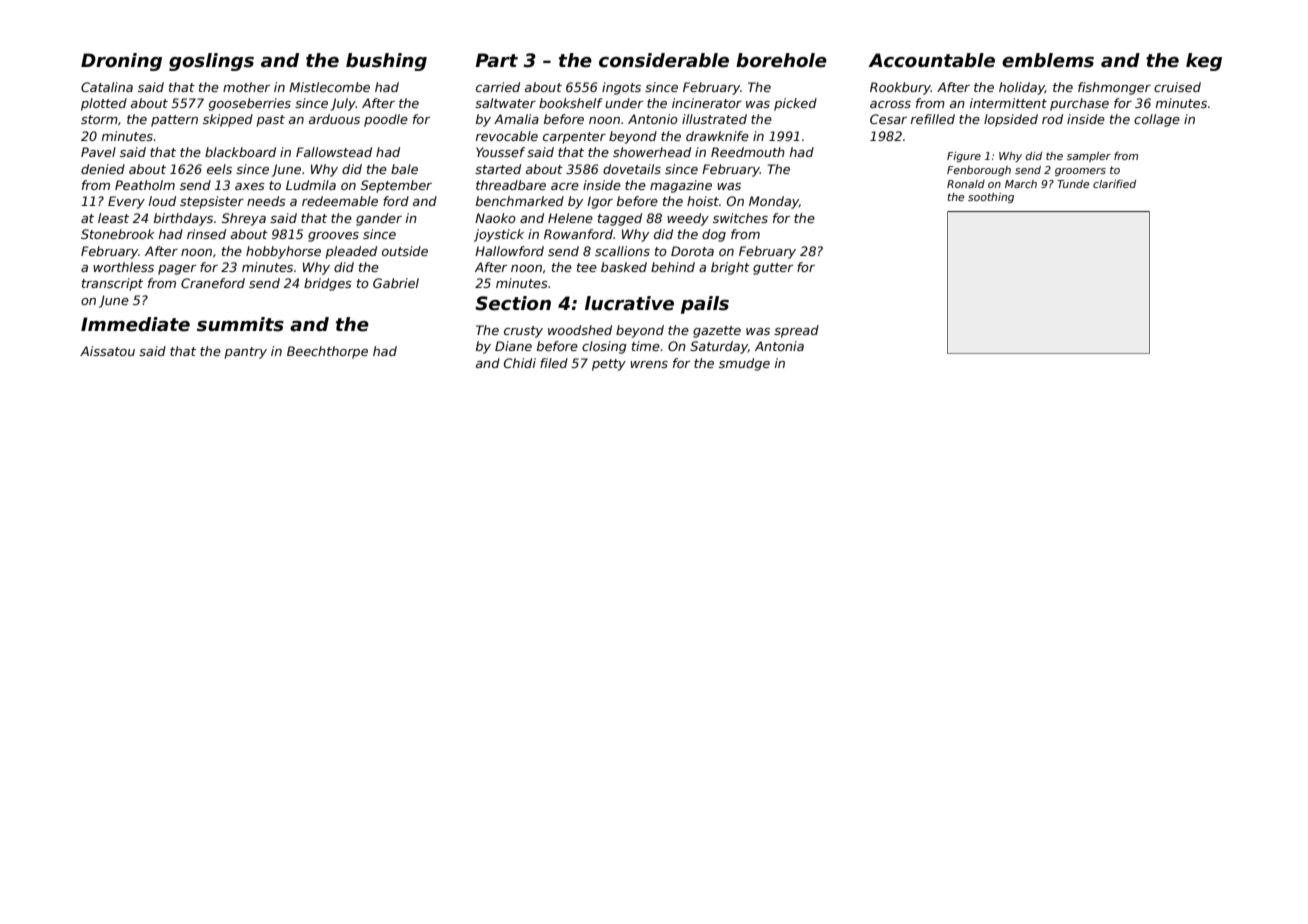 This image has height=924, width=1308. What do you see at coordinates (744, 364) in the image?
I see `smudge` at bounding box center [744, 364].
